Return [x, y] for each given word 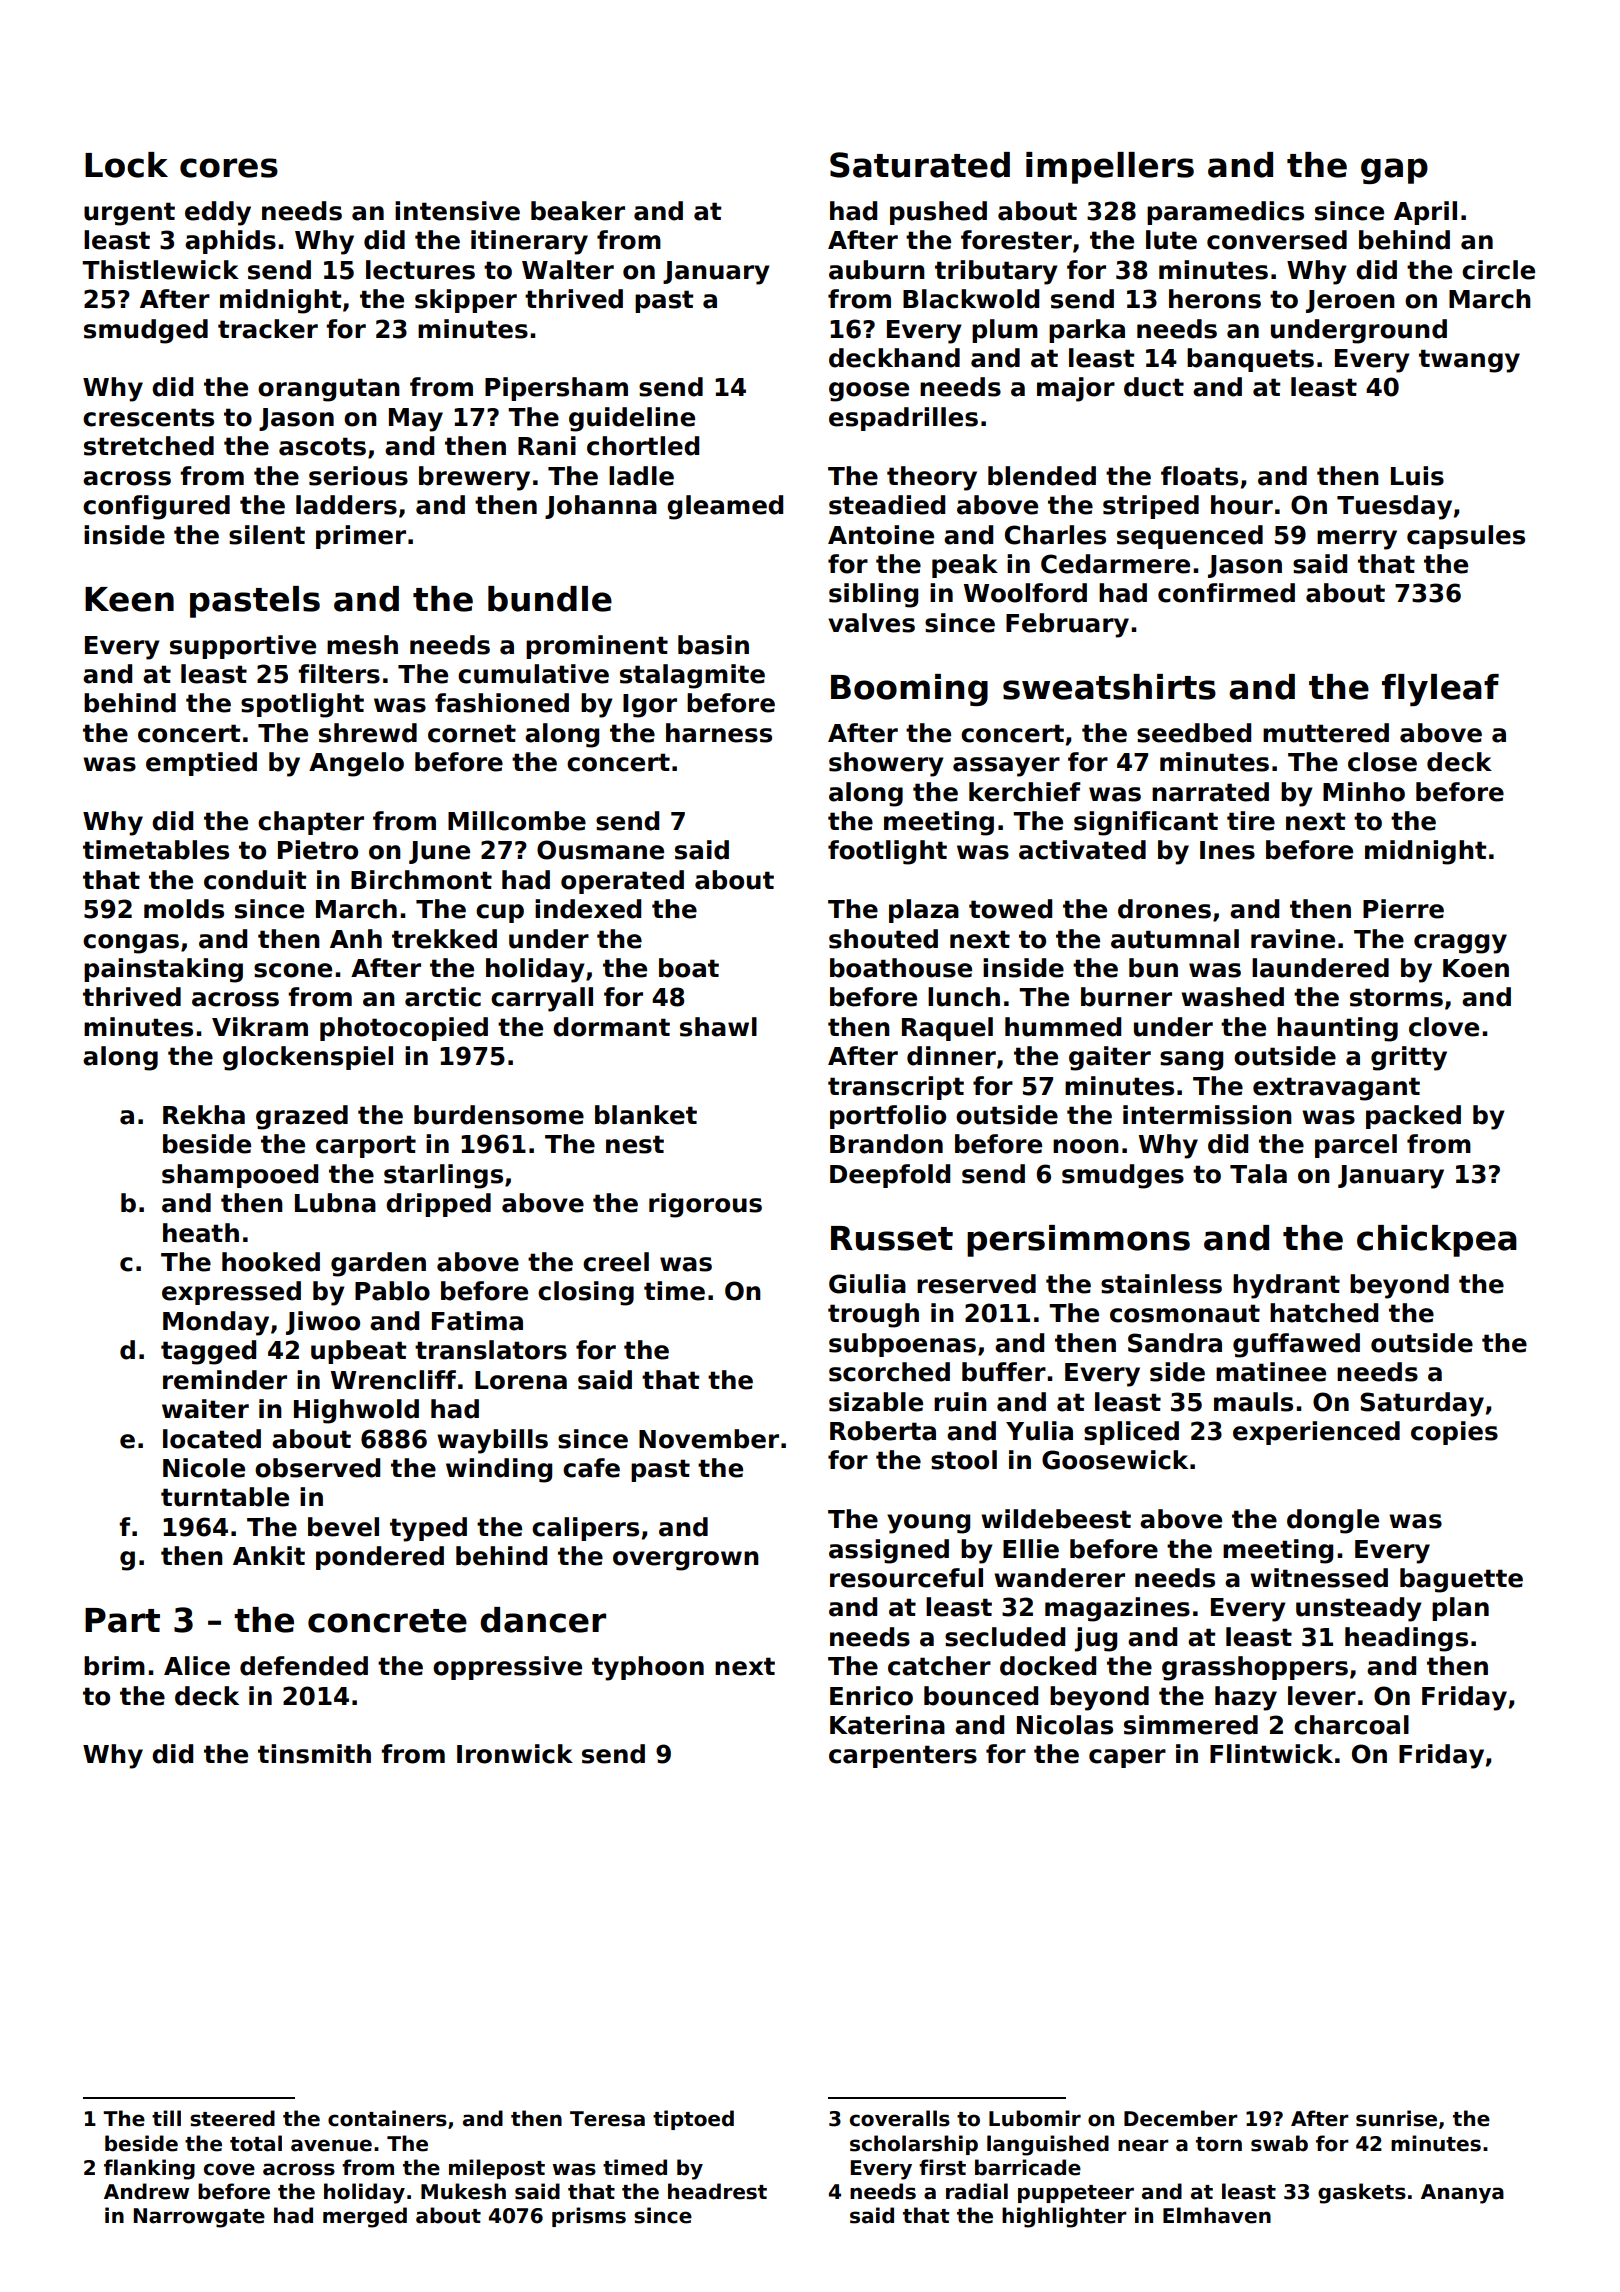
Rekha [204, 1115]
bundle [550, 599]
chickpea [1437, 1241]
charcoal [1351, 1725]
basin [713, 645]
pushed [938, 213]
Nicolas [1065, 1725]
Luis [1417, 476]
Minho [1364, 792]
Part [122, 1620]
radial [977, 2191]
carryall [542, 999]
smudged [146, 331]
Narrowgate [199, 2218]
